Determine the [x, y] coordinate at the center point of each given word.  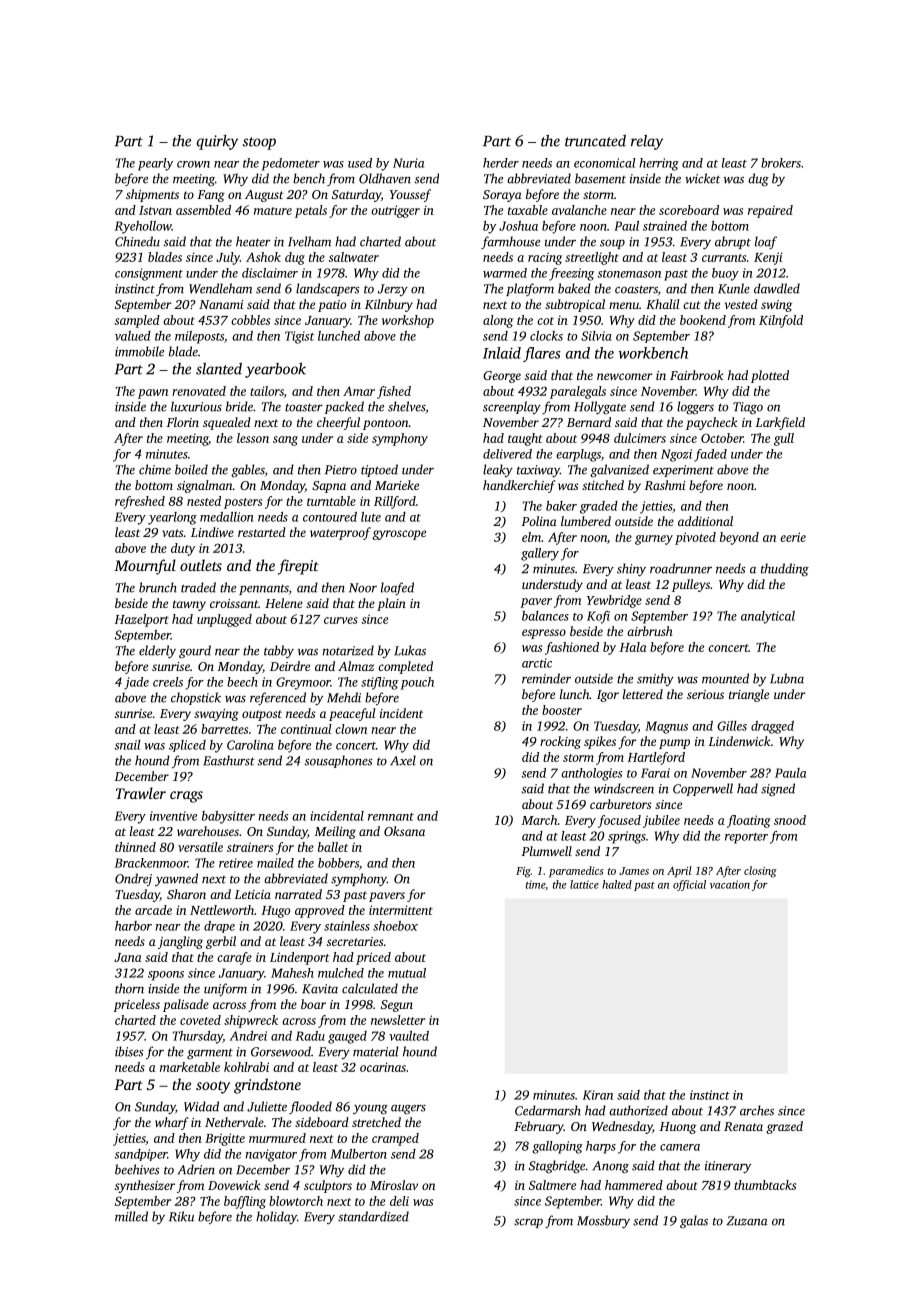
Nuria [408, 163]
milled [131, 1216]
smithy [655, 679]
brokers [781, 163]
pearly [155, 164]
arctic [537, 663]
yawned [176, 879]
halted [617, 884]
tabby [279, 651]
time [535, 885]
